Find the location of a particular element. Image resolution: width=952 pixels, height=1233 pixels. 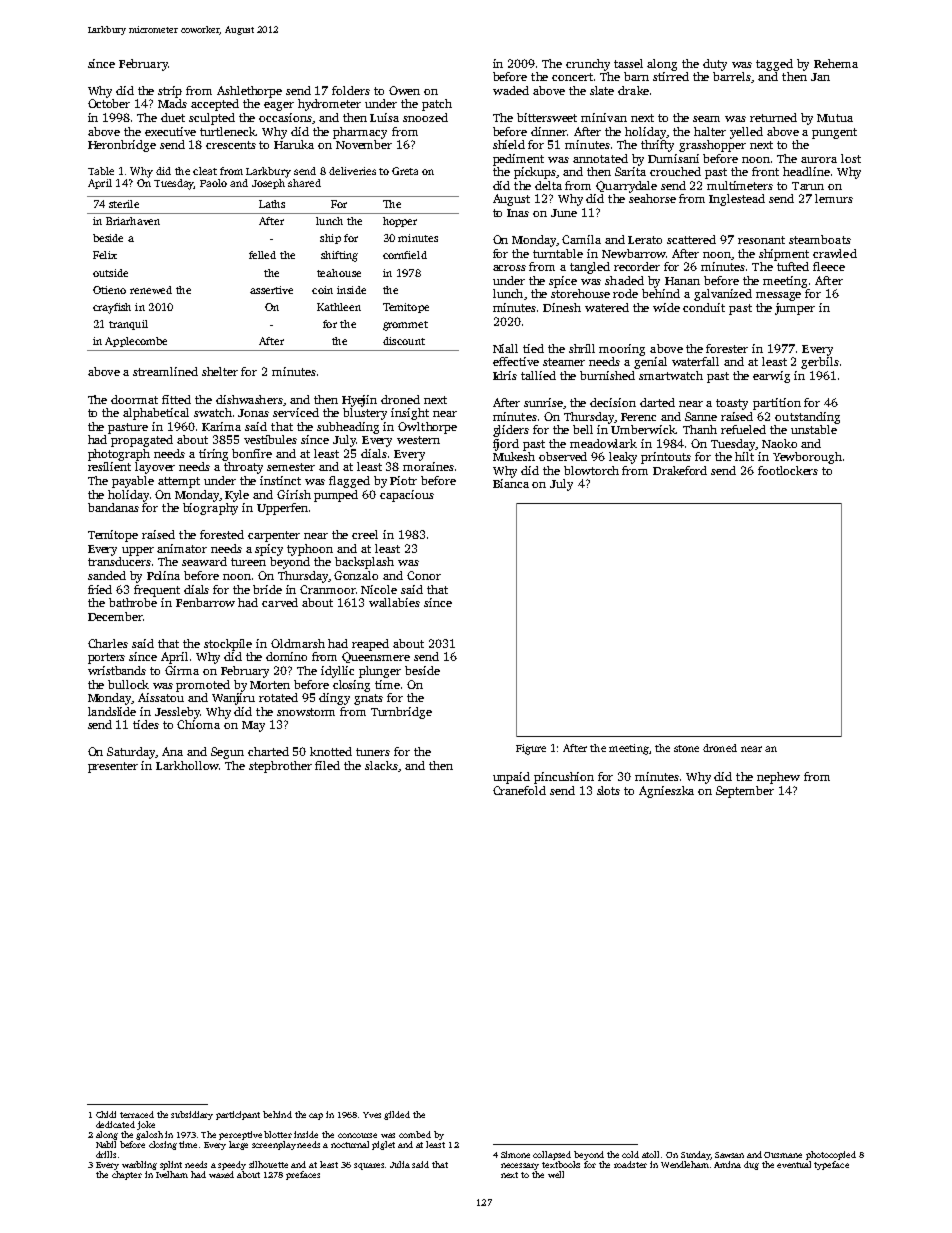

tranquil is located at coordinates (128, 325).
